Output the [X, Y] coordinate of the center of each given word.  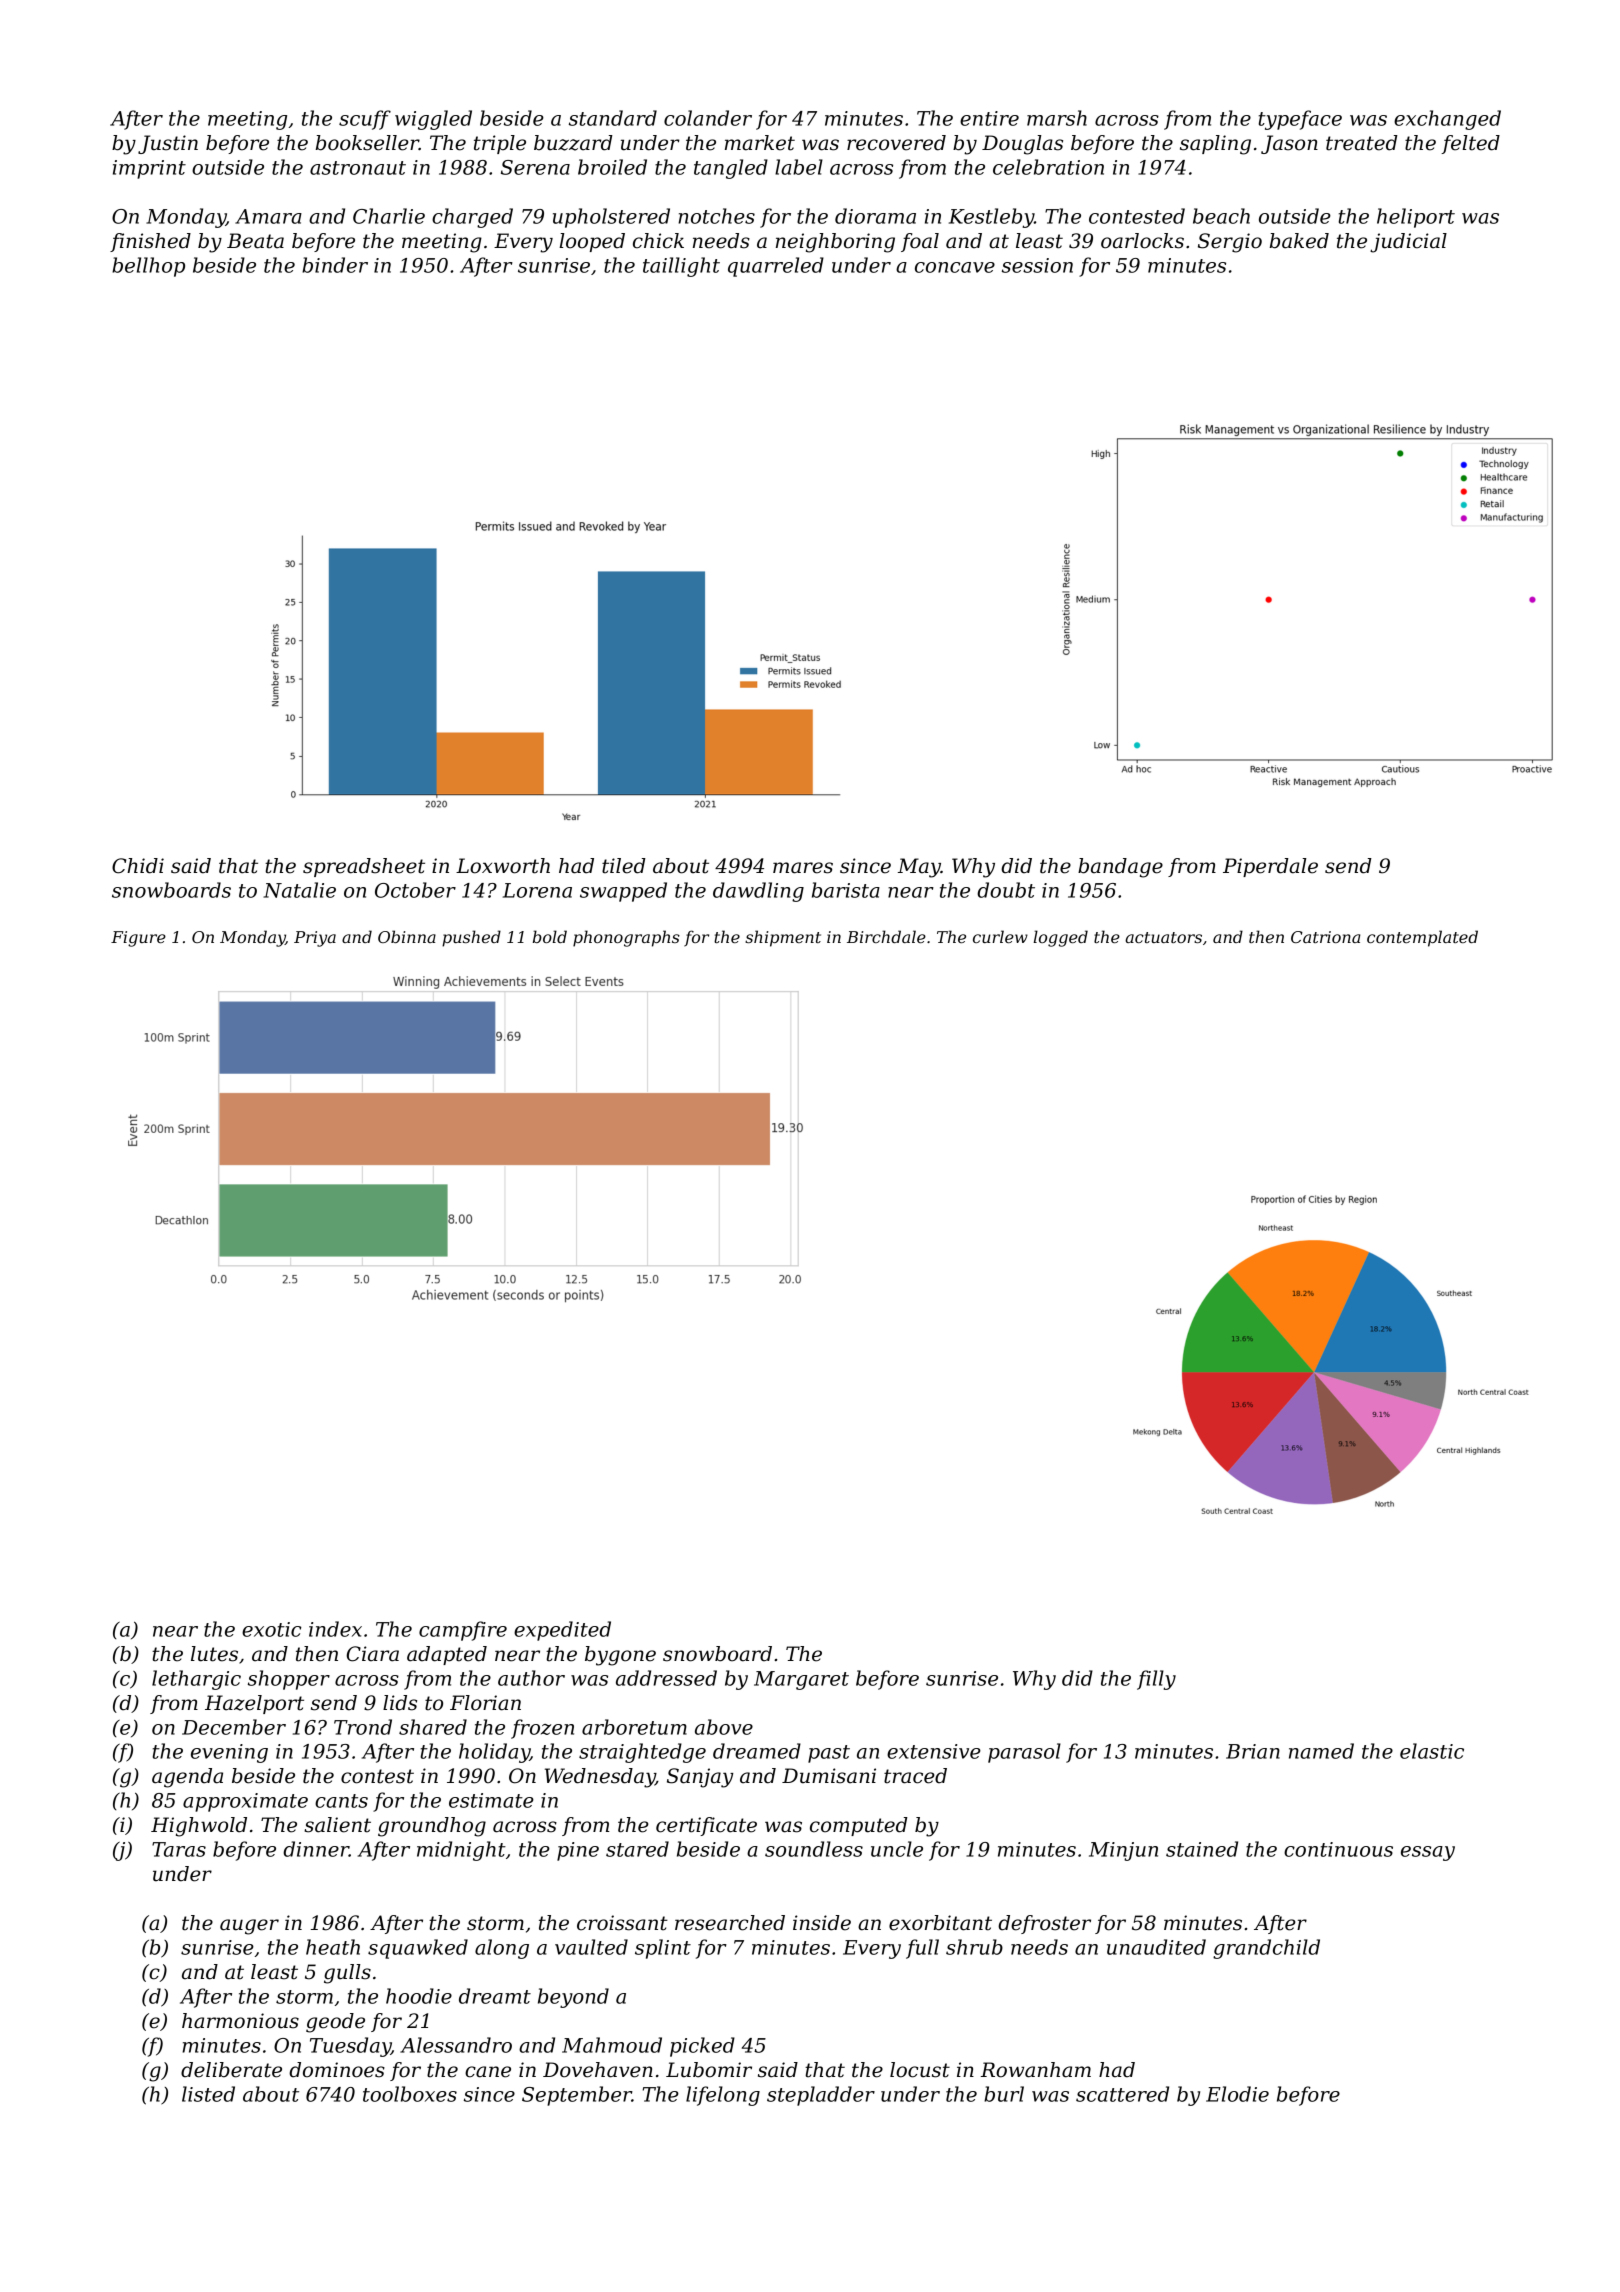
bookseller [367, 143]
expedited [562, 1631]
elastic [1432, 1751]
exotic [271, 1629]
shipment [783, 938]
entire [989, 118]
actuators [1163, 937]
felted [1470, 144]
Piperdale [1270, 867]
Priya [315, 939]
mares [803, 868]
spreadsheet [364, 867]
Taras [179, 1849]
